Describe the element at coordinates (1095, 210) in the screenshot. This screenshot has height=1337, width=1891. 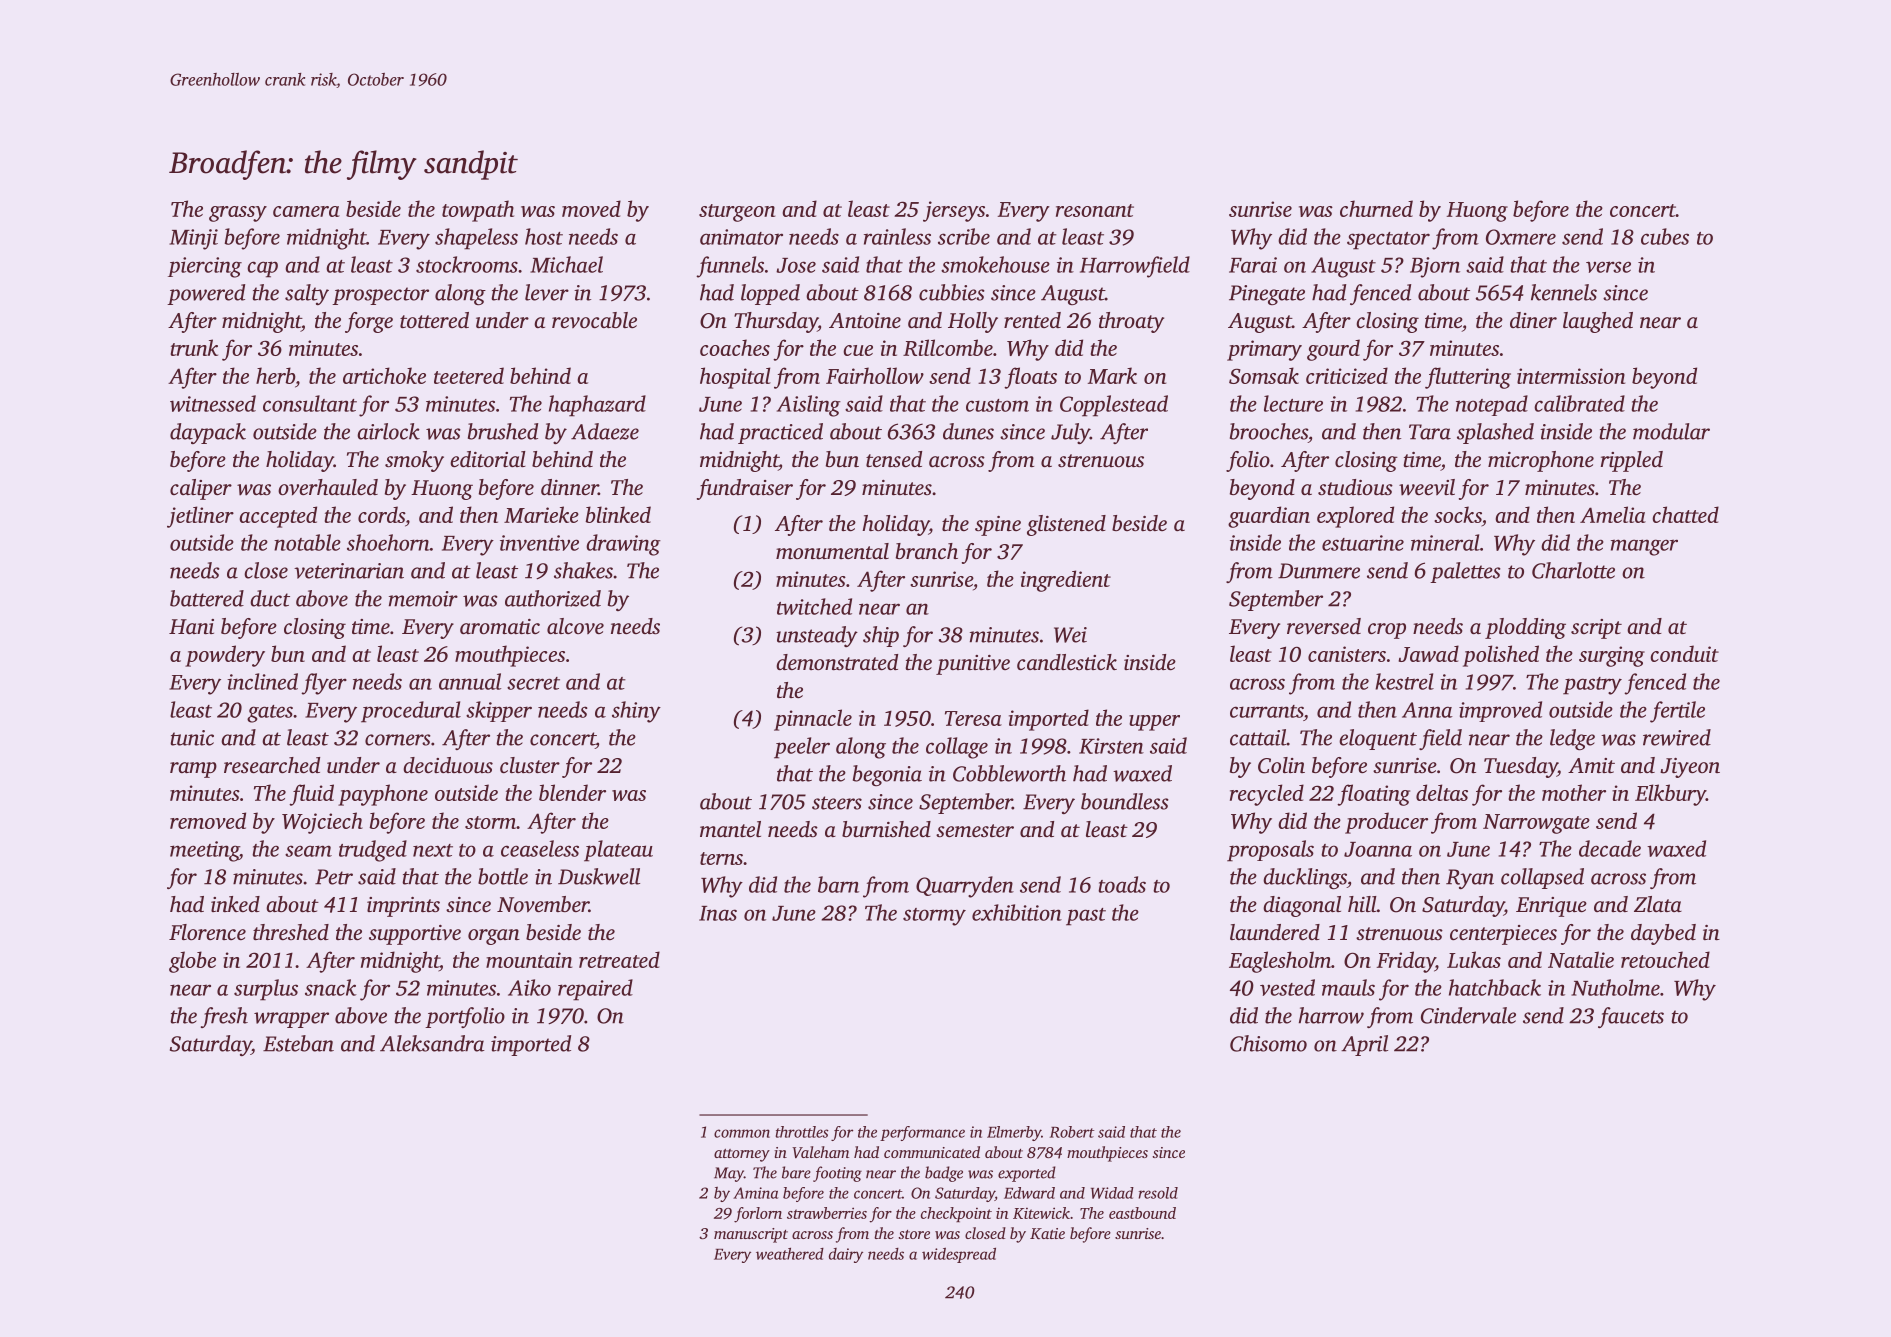
I see `resonant` at that location.
